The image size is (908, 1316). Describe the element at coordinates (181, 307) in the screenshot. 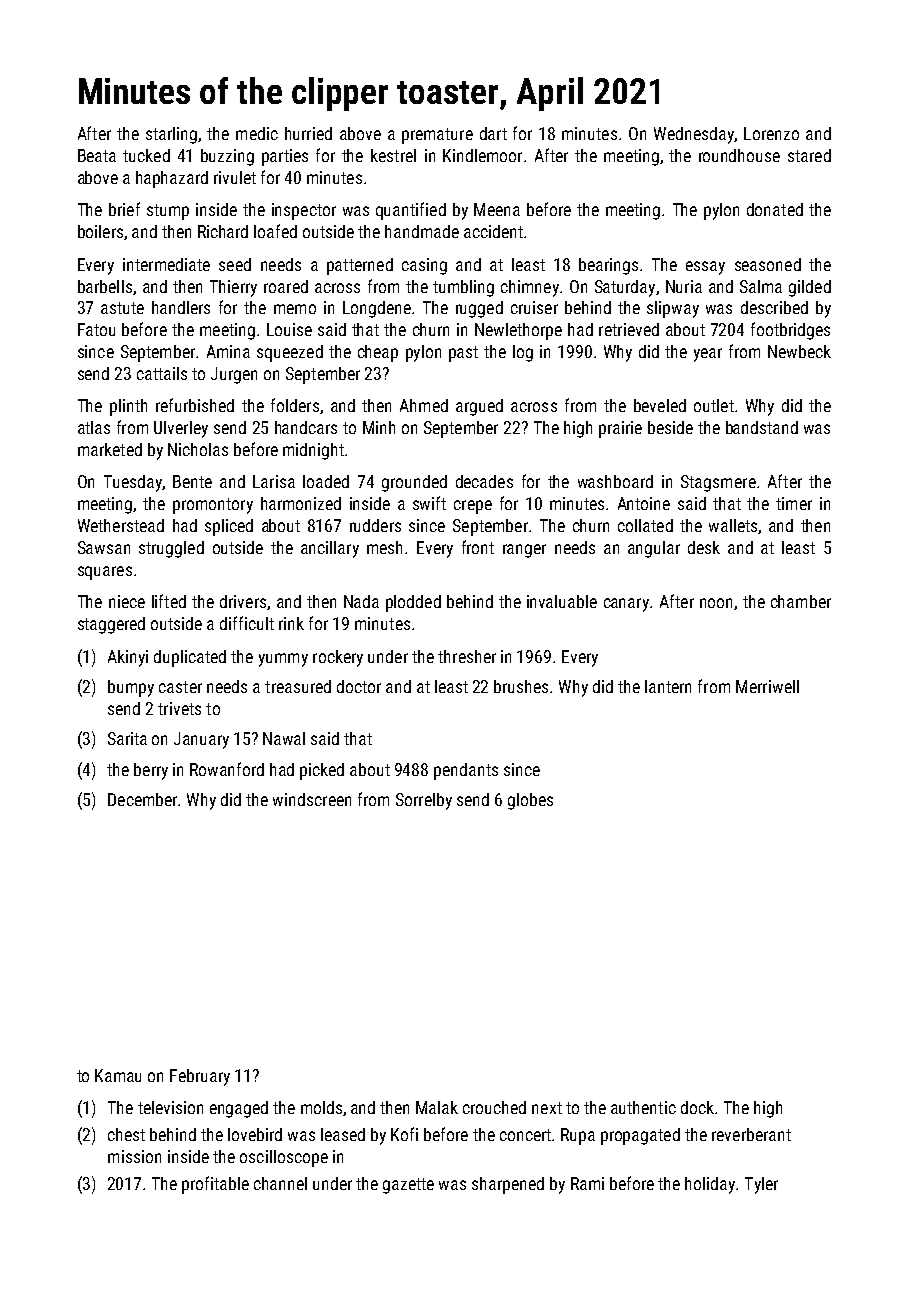

I see `handlers` at that location.
